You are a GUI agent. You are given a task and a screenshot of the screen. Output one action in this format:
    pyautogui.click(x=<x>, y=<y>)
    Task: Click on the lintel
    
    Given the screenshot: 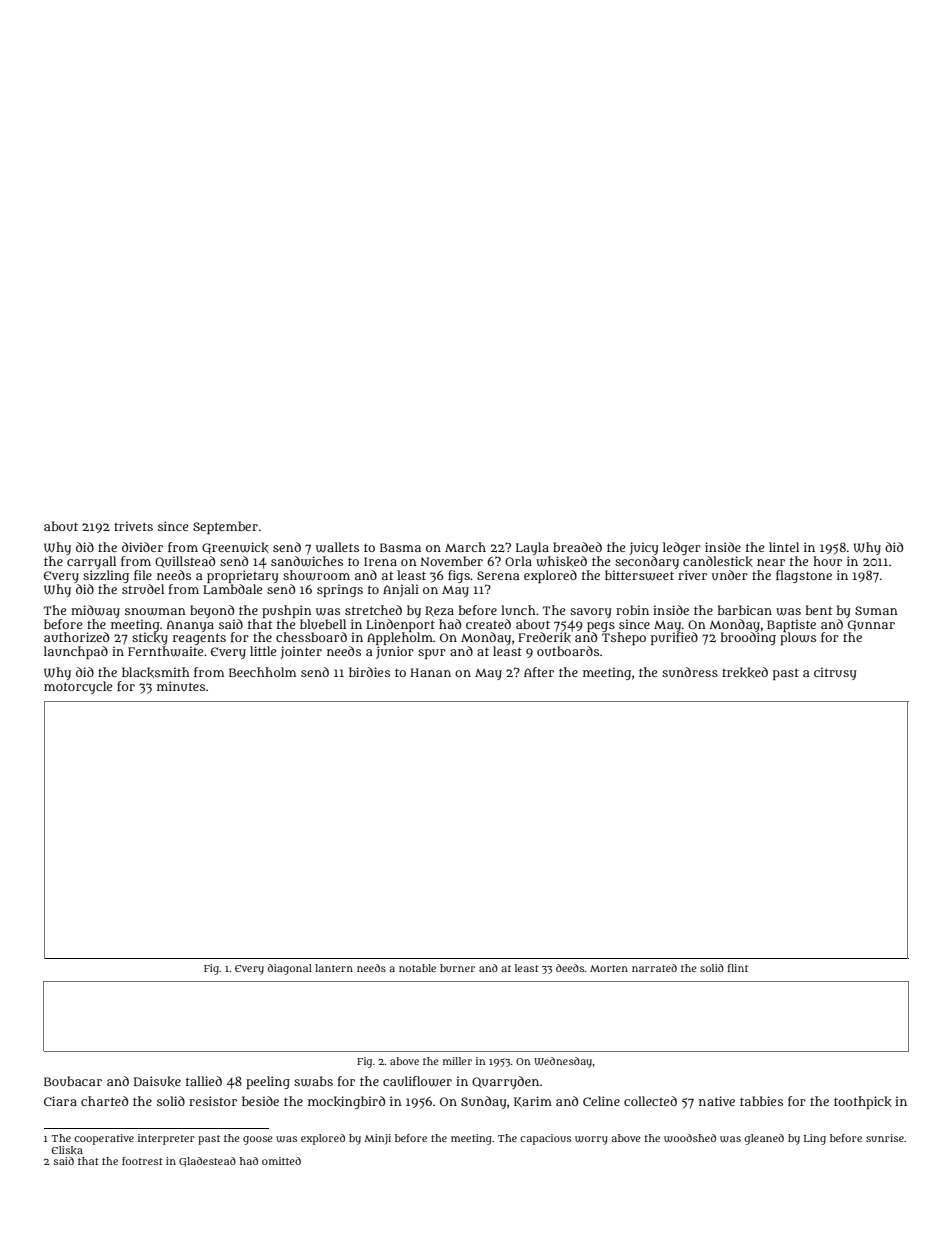 What is the action you would take?
    pyautogui.click(x=784, y=547)
